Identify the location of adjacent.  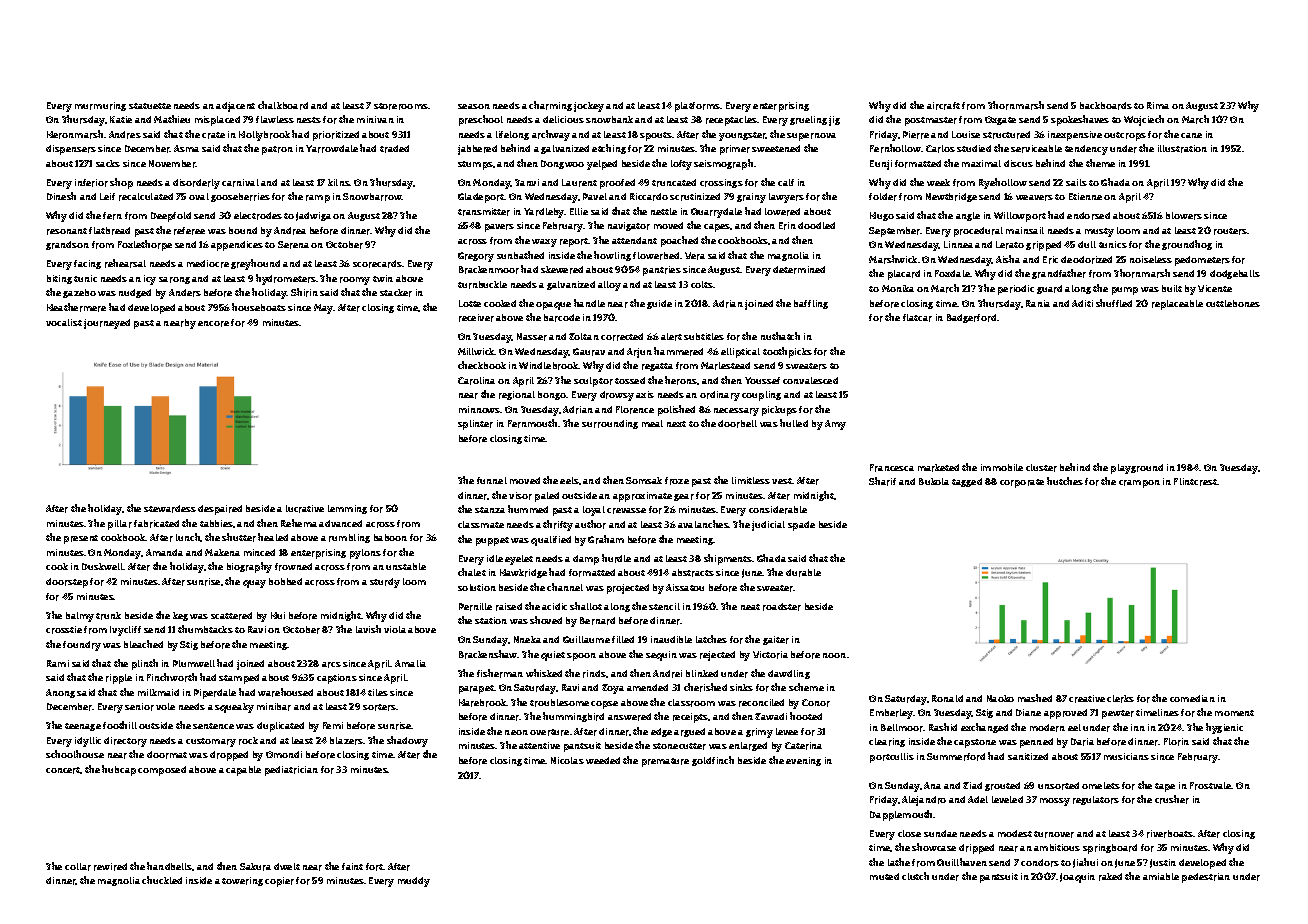
(235, 107).
